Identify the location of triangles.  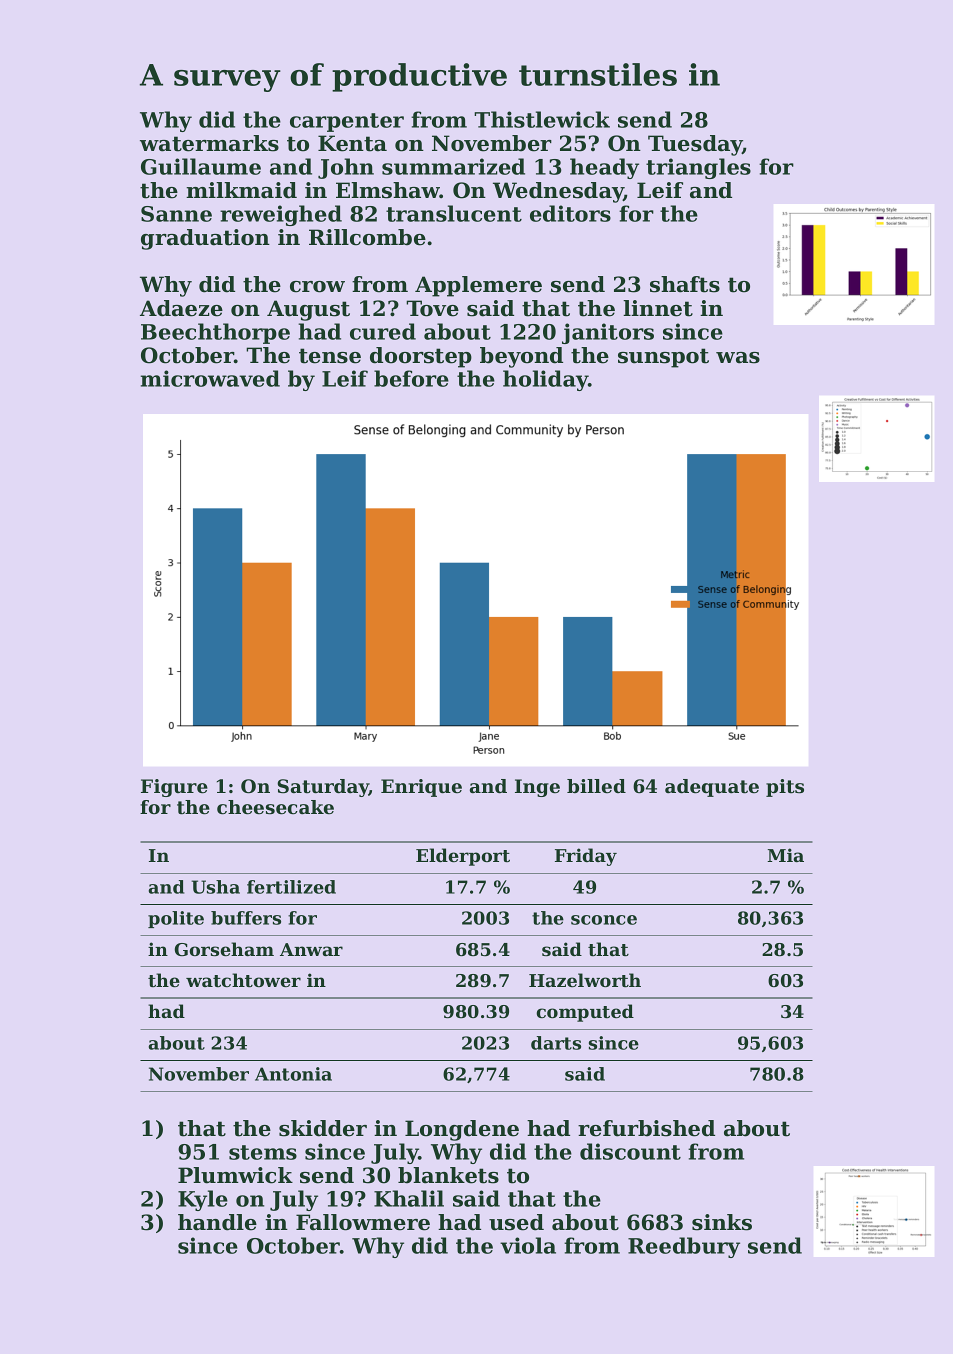
(698, 168).
